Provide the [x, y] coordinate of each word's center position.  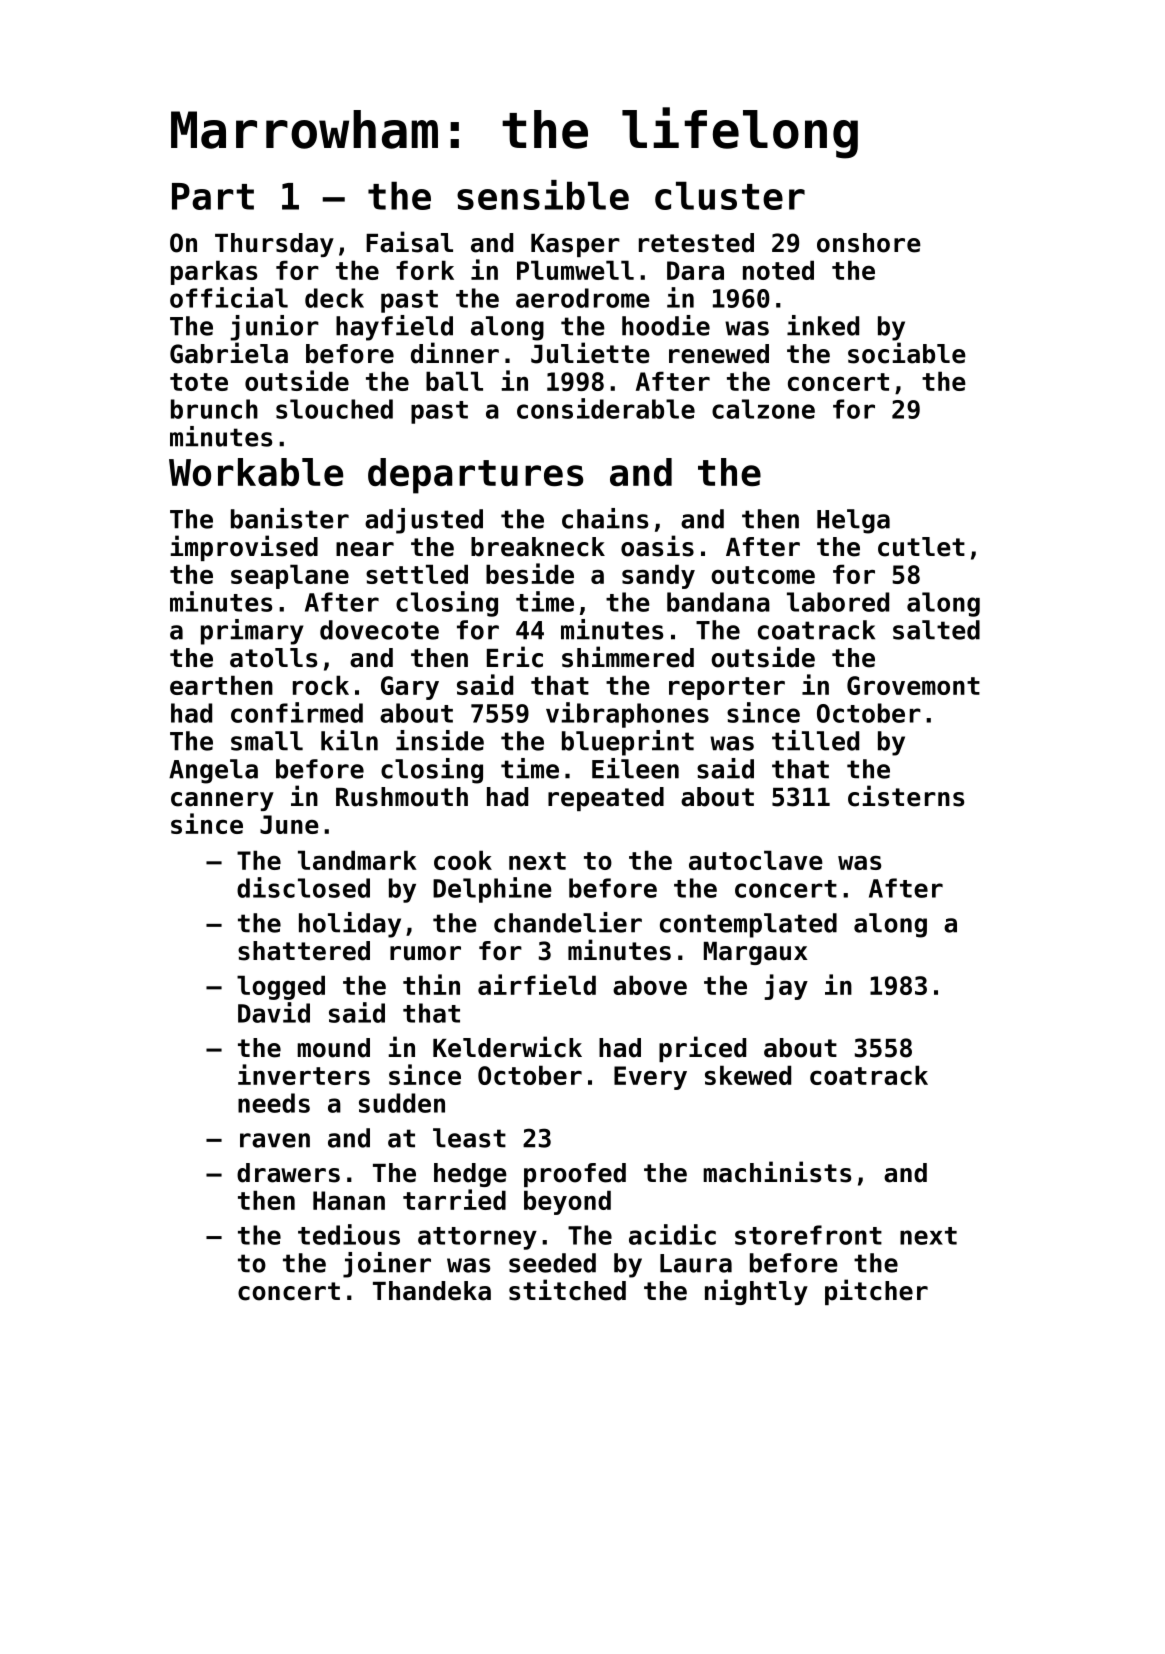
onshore [869, 243]
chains [605, 518]
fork [425, 270]
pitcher [876, 1292]
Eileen [635, 768]
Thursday [274, 245]
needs [274, 1103]
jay [786, 987]
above [650, 985]
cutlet [921, 547]
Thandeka [432, 1291]
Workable [256, 472]
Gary [410, 688]
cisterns [906, 796]
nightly [756, 1292]
